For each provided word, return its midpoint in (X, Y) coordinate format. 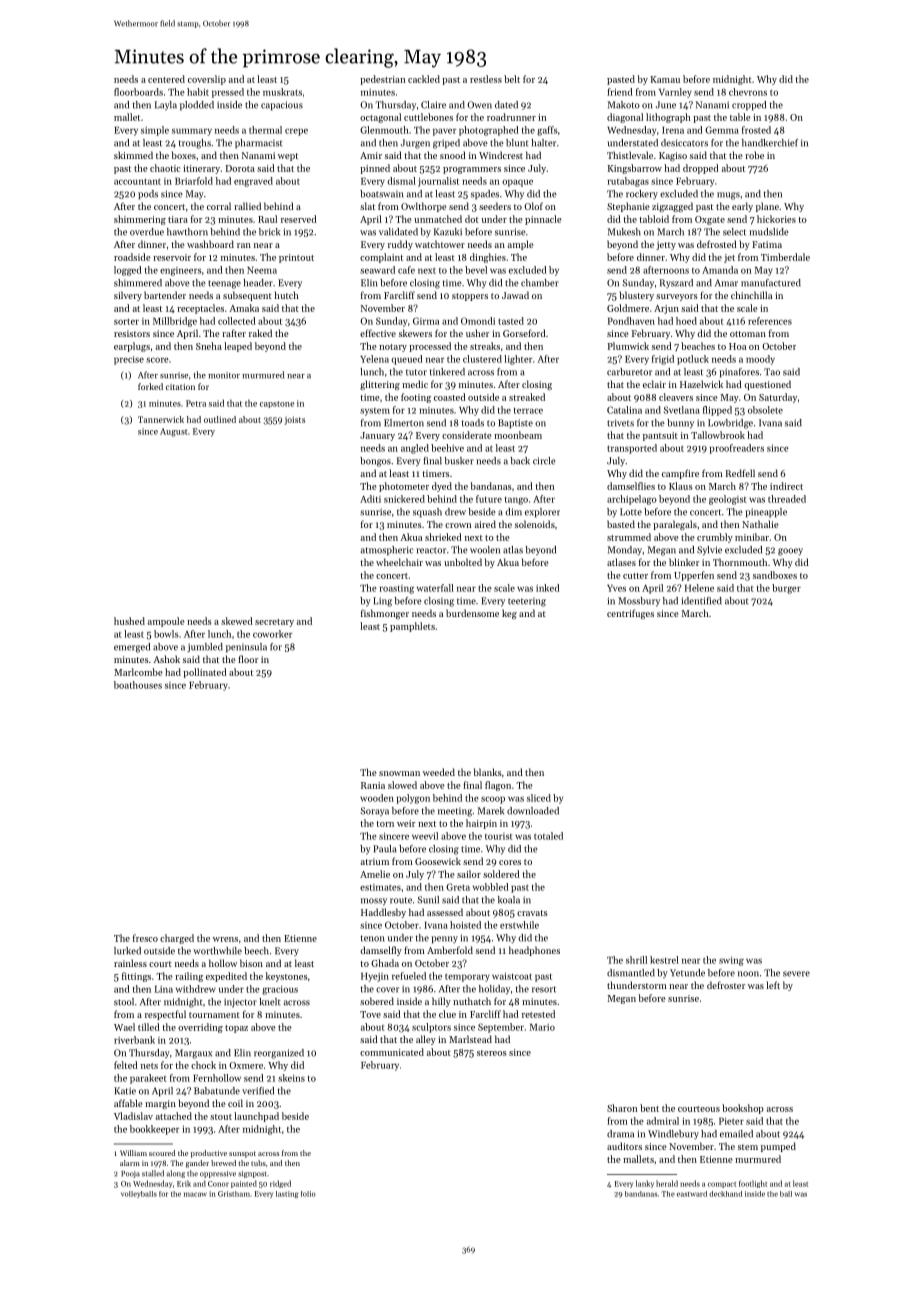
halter (544, 143)
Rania (373, 785)
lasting (287, 1195)
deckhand (725, 1194)
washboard (210, 244)
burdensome (472, 613)
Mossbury (639, 602)
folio (308, 1194)
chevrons (748, 92)
